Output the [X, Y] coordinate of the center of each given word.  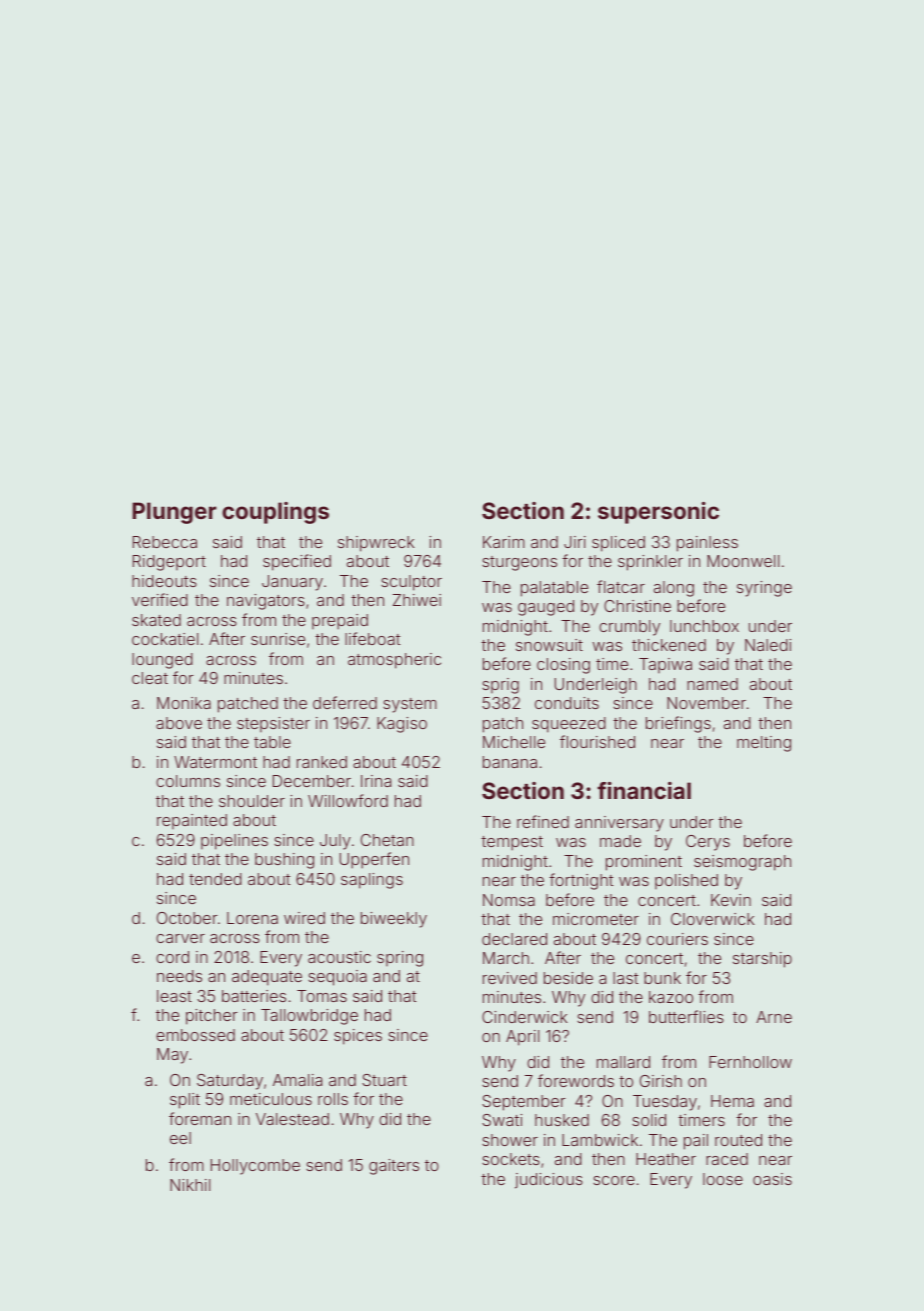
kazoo [671, 997]
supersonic [658, 513]
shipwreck [376, 544]
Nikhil [190, 1185]
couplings [275, 513]
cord [172, 957]
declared [514, 939]
